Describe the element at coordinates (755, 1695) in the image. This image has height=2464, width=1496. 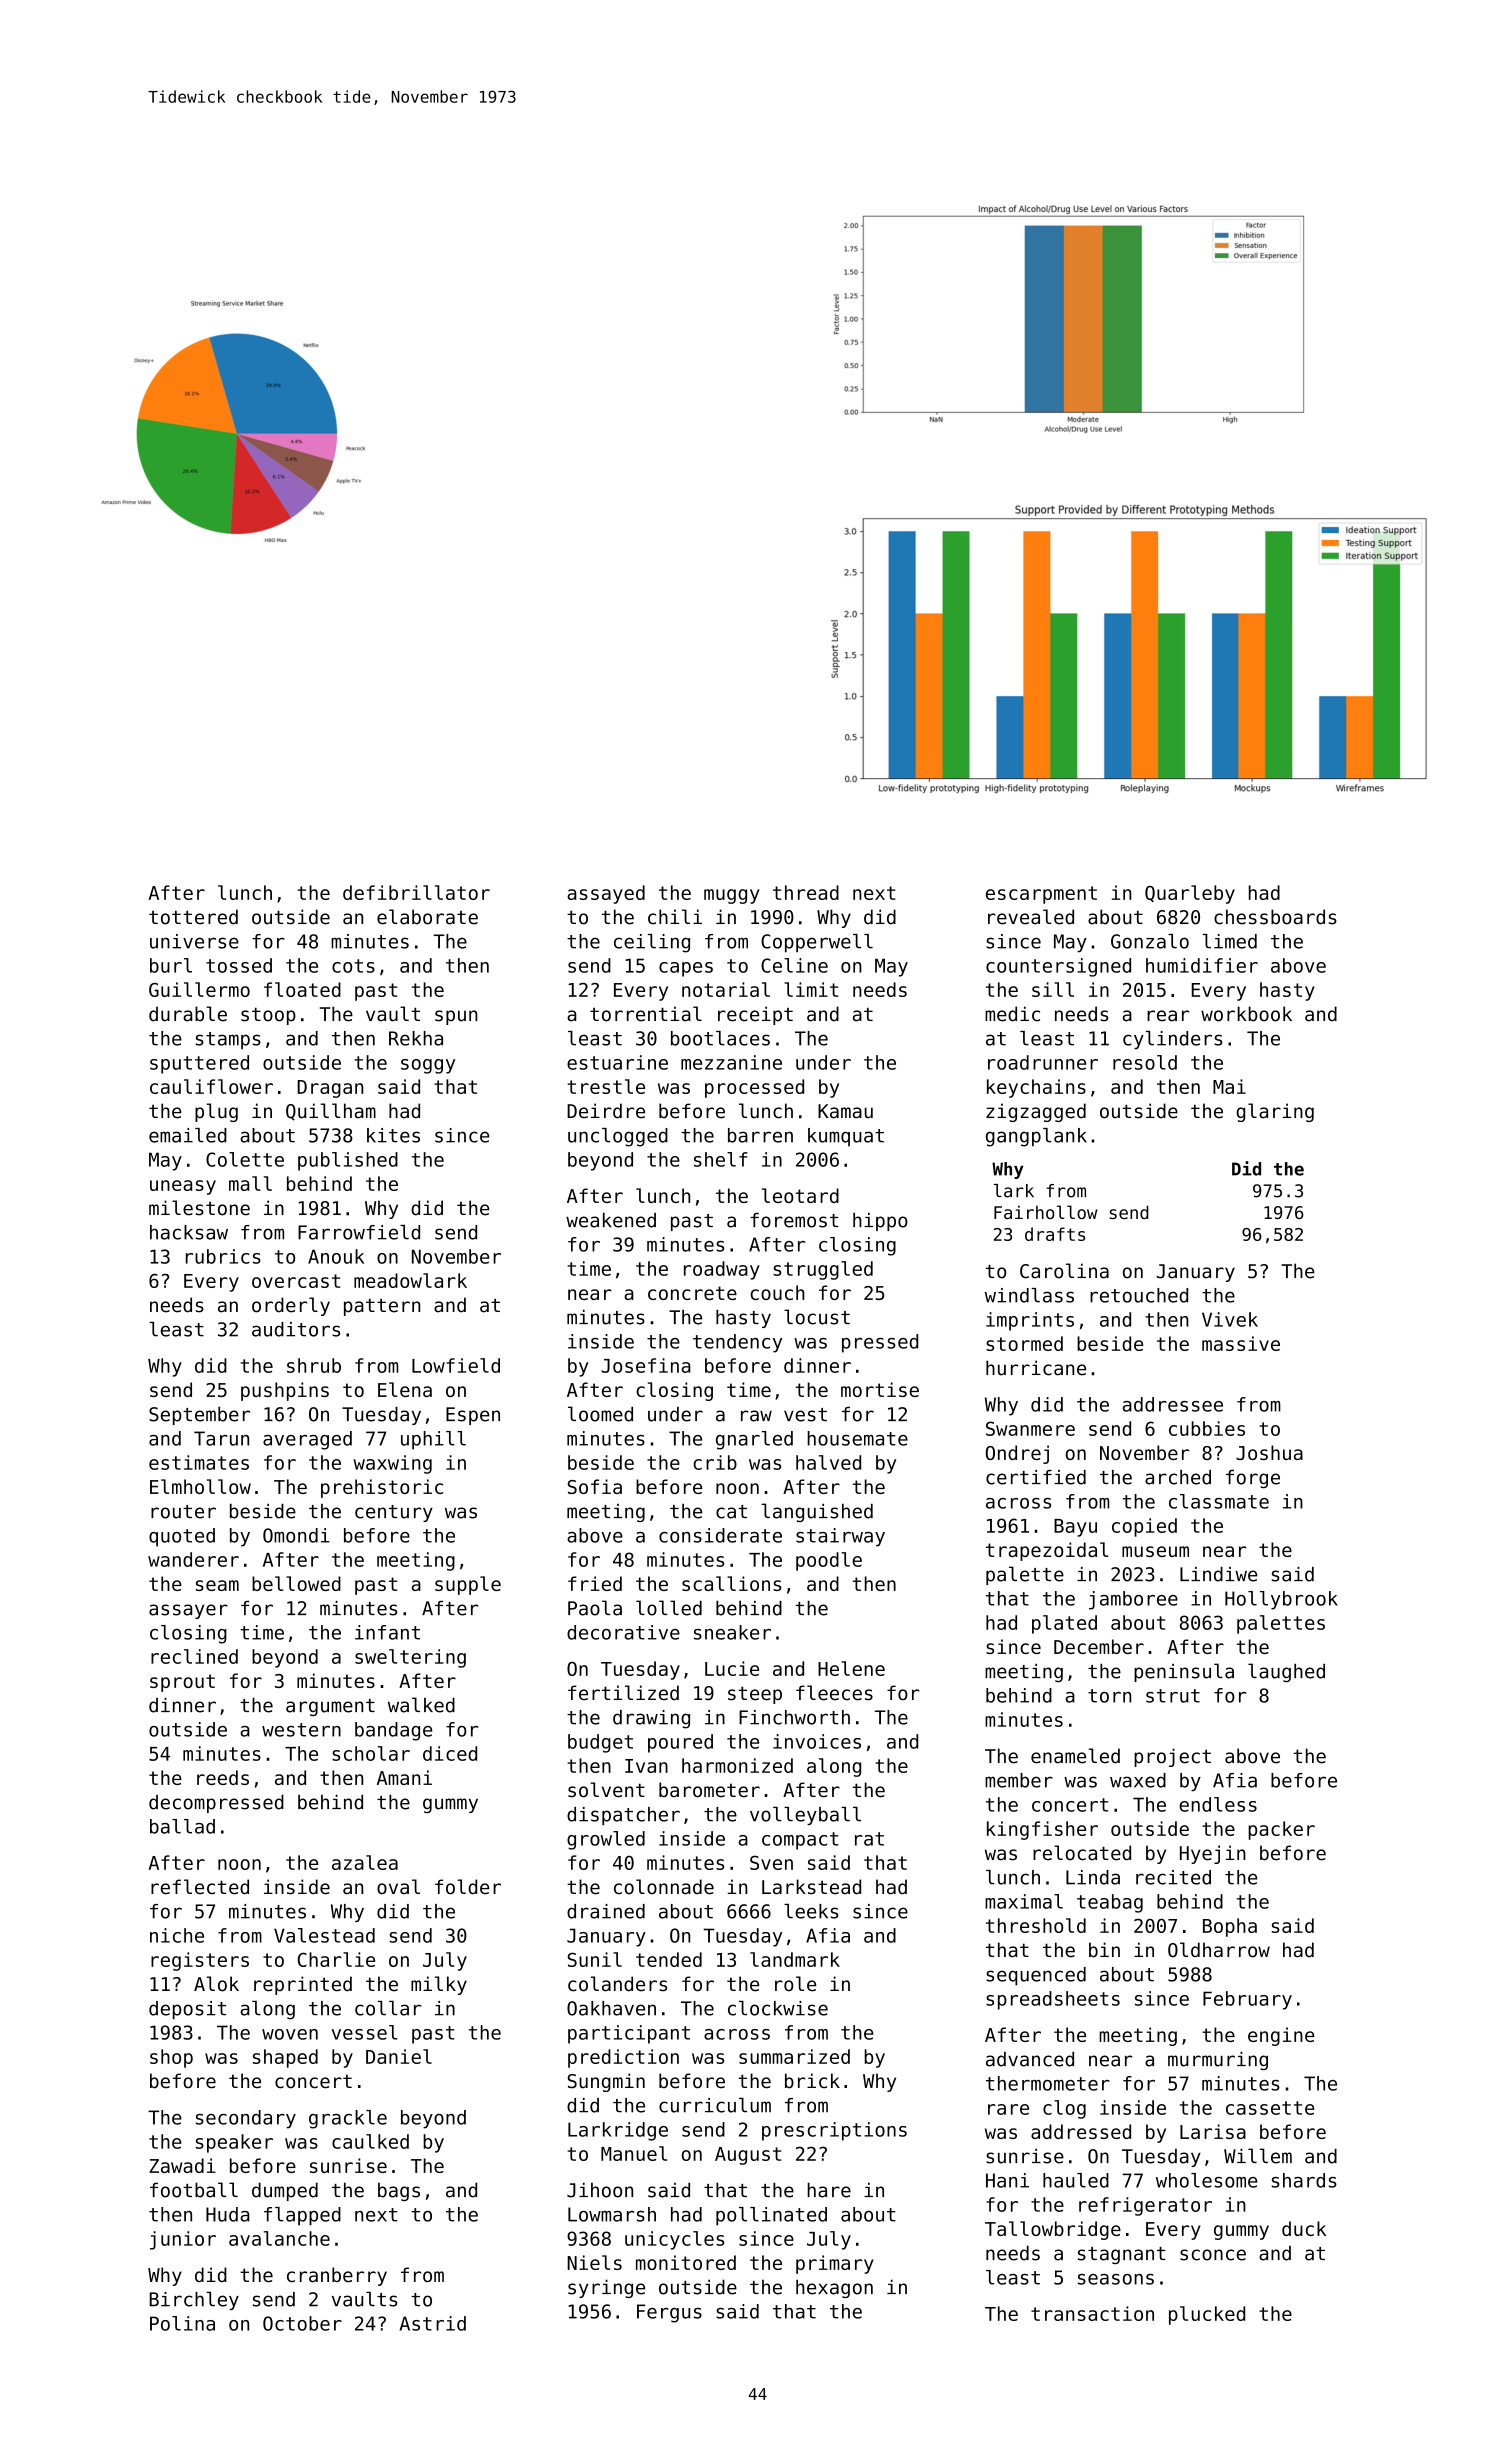
I see `steep` at that location.
